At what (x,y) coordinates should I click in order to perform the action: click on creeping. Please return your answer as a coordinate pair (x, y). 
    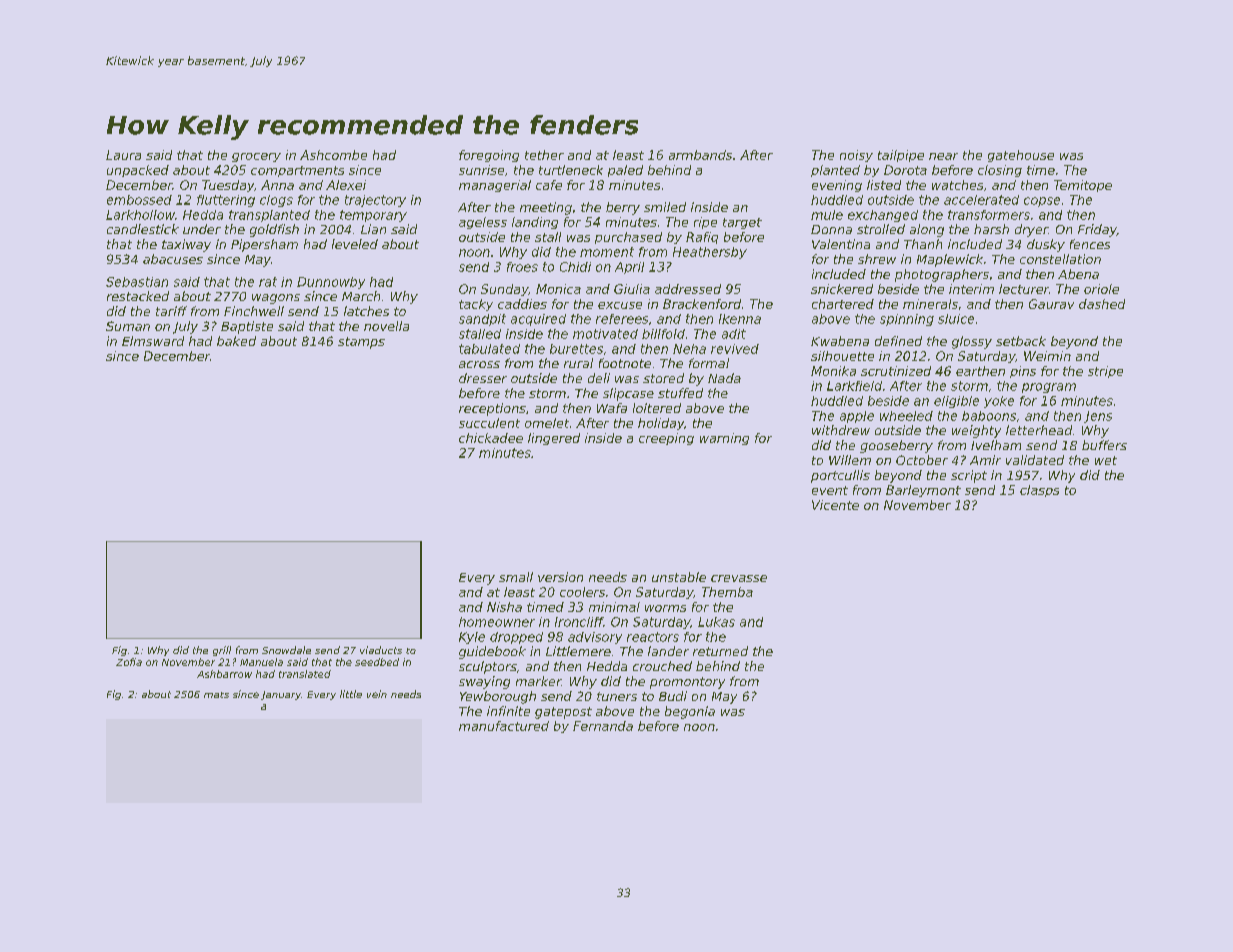
    Looking at the image, I should click on (666, 439).
